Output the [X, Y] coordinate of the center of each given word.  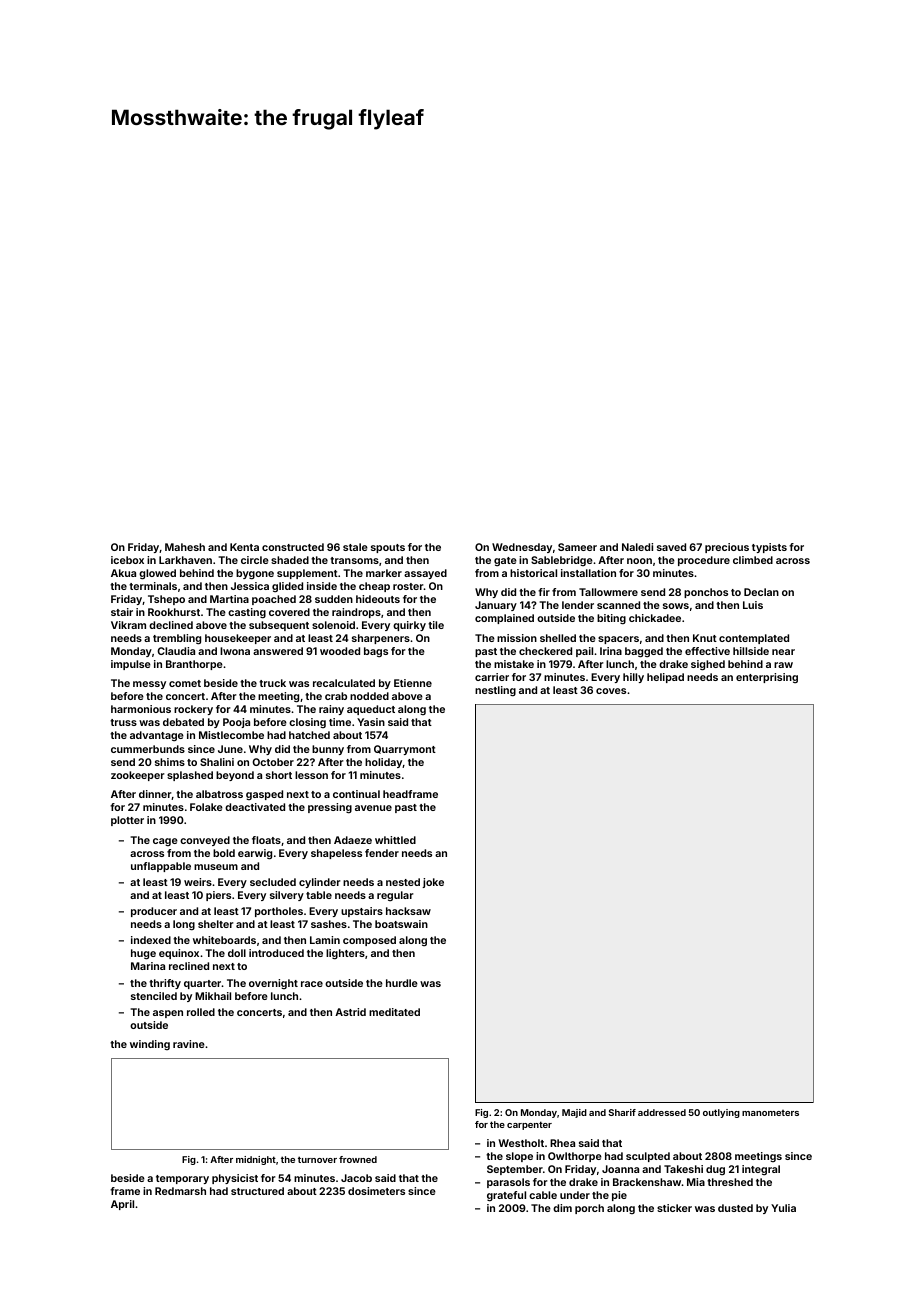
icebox [127, 560]
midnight [256, 1160]
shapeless [336, 854]
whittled [395, 840]
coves [611, 691]
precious [727, 548]
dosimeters [376, 1191]
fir [544, 592]
